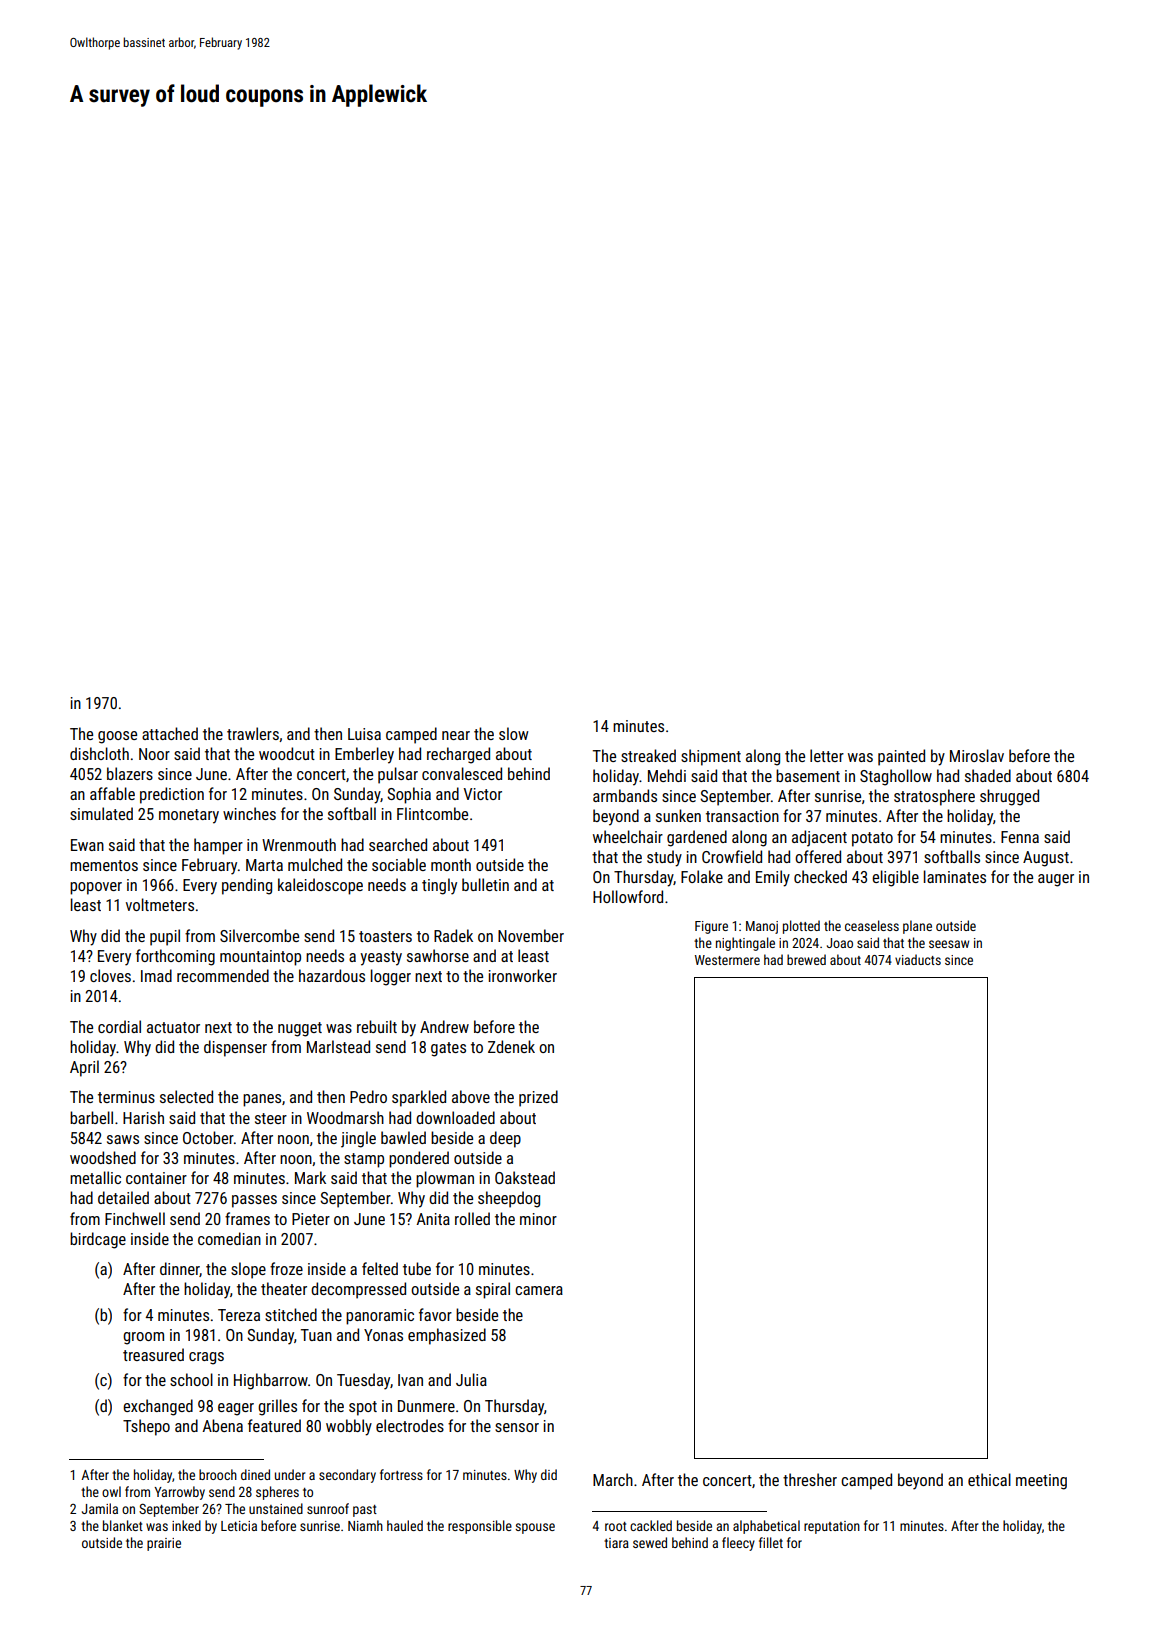  I want to click on simulated, so click(101, 813).
